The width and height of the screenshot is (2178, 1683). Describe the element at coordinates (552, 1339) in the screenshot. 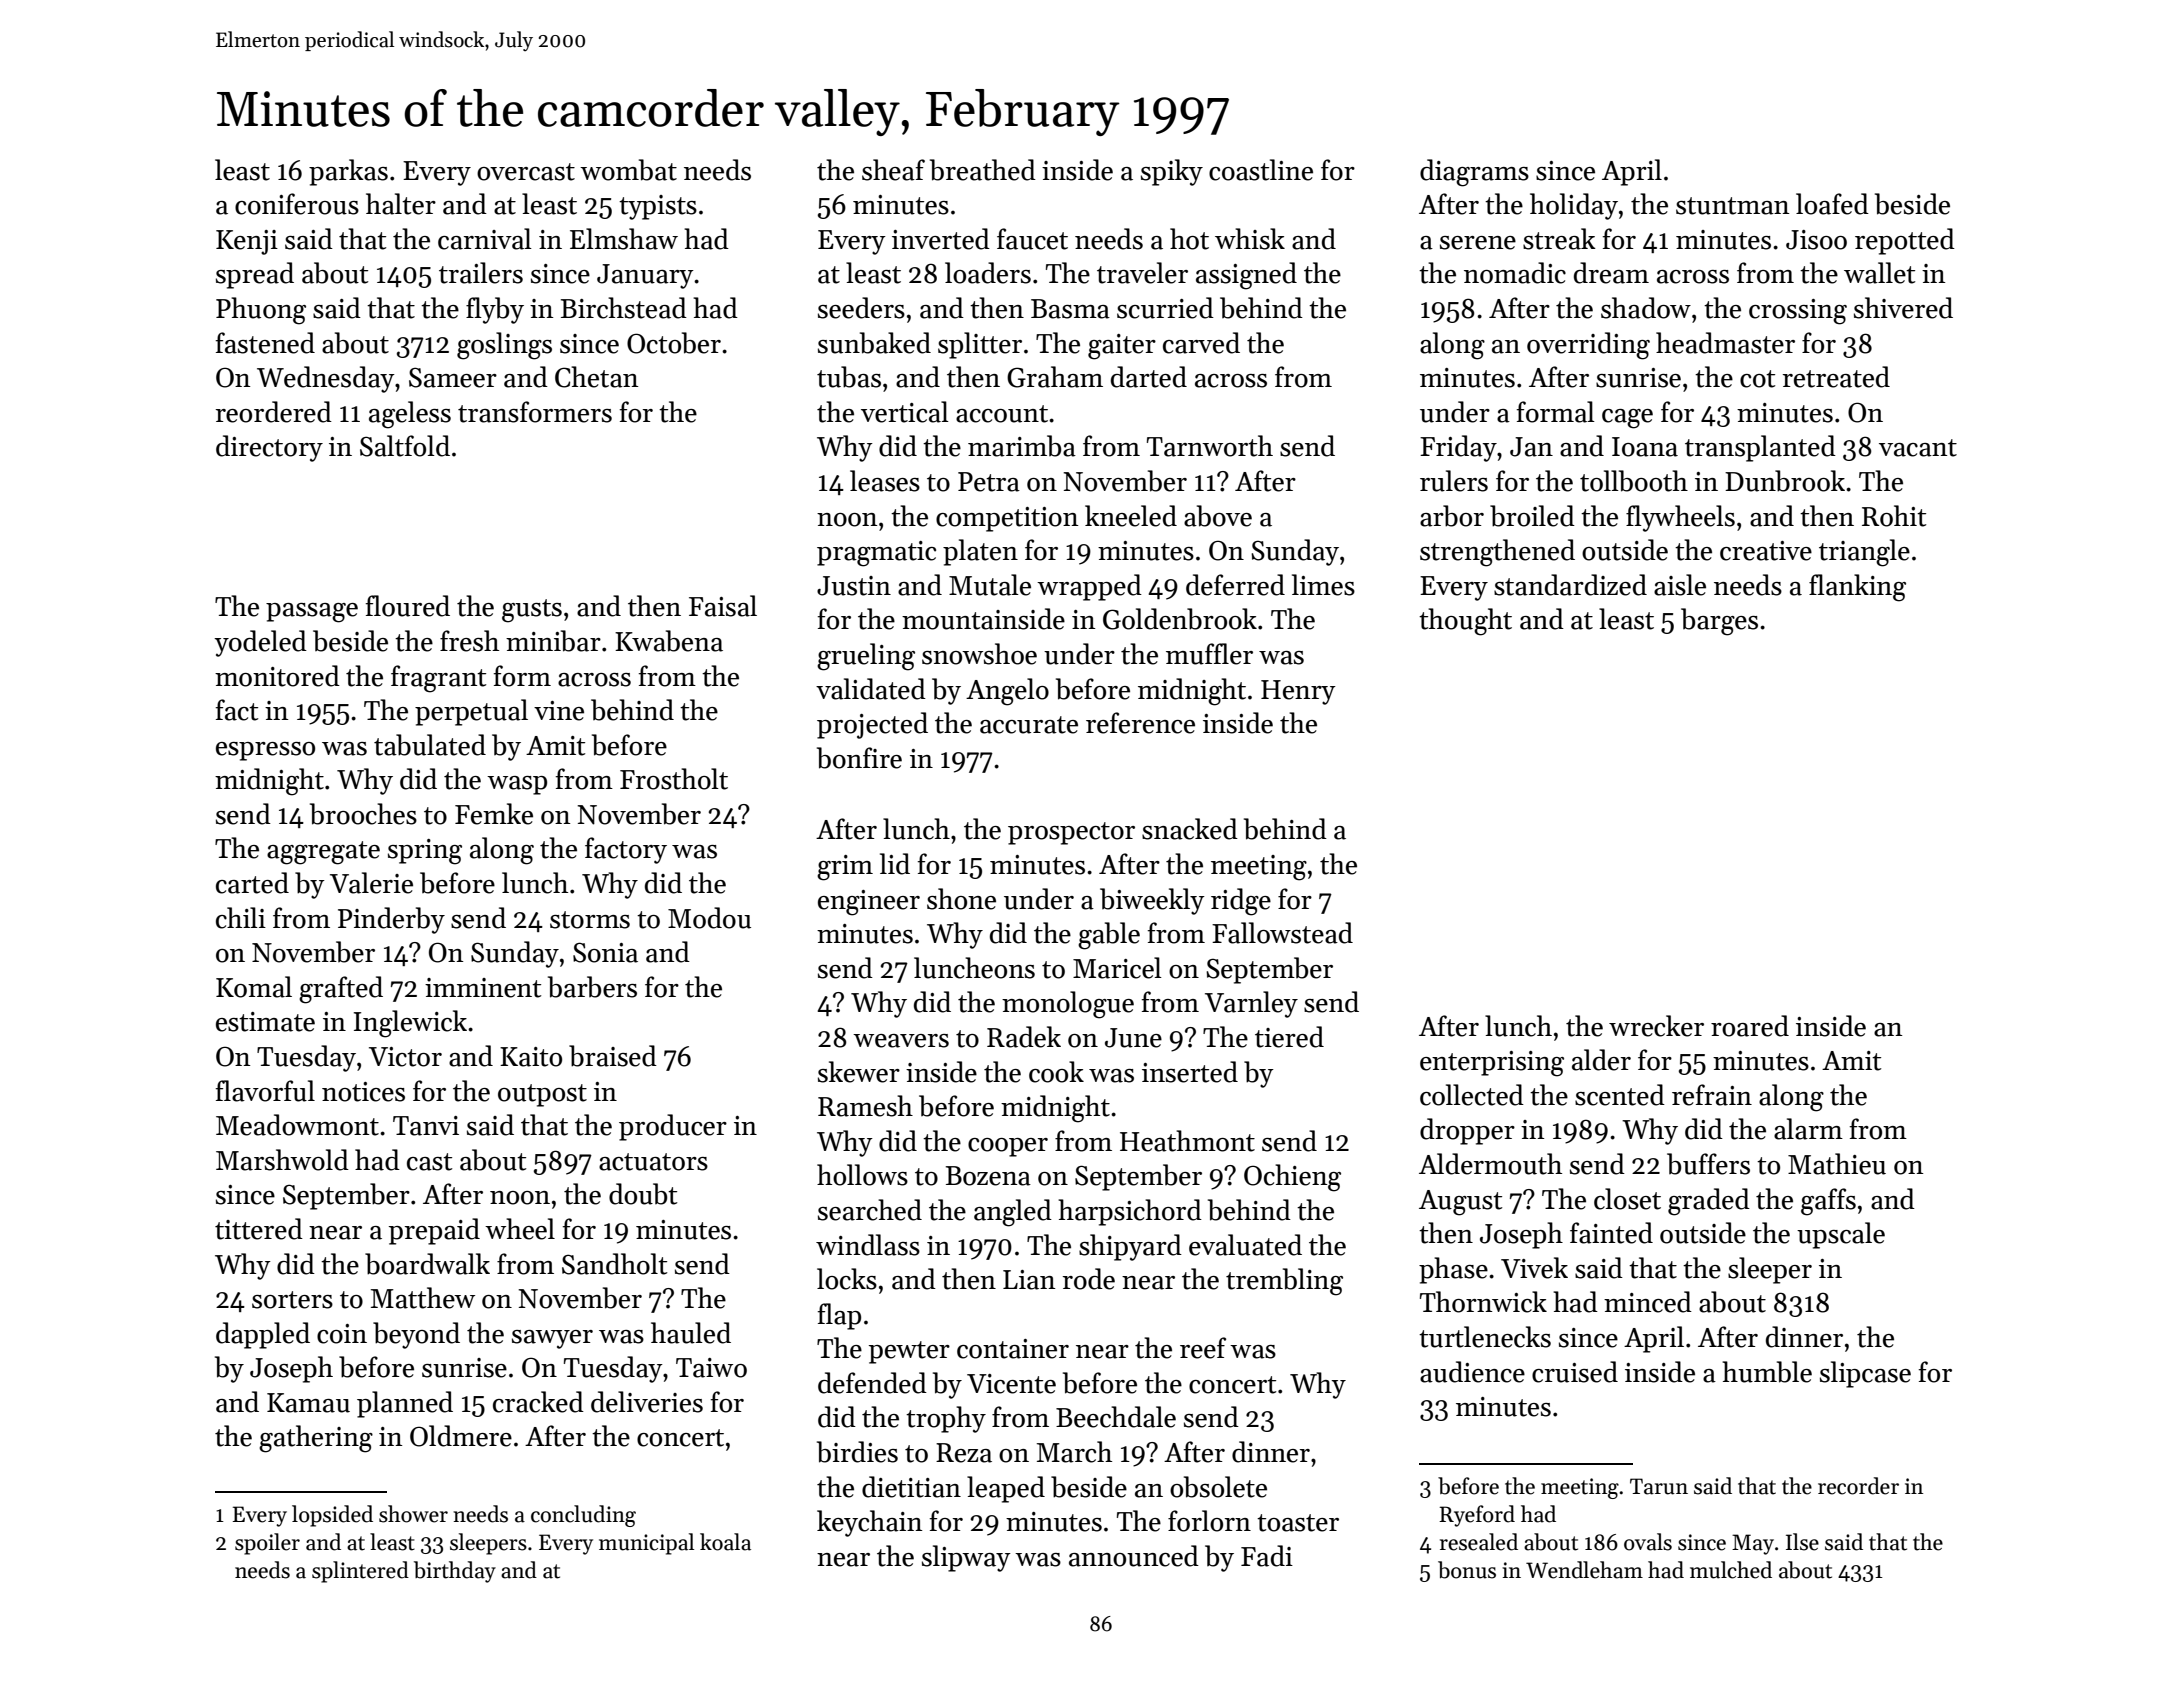

I see `sawyer` at that location.
